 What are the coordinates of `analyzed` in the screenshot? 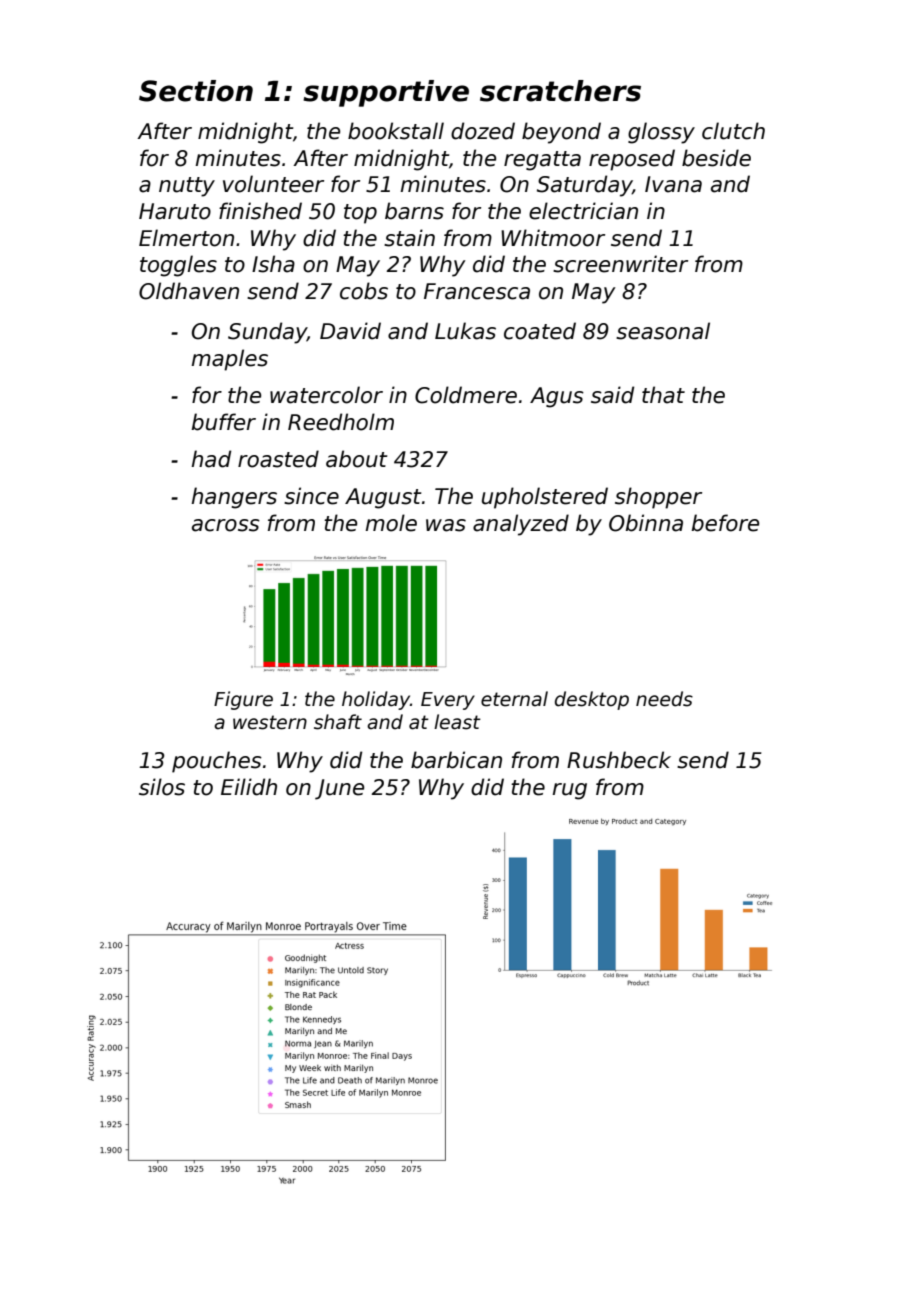 It's located at (521, 525).
